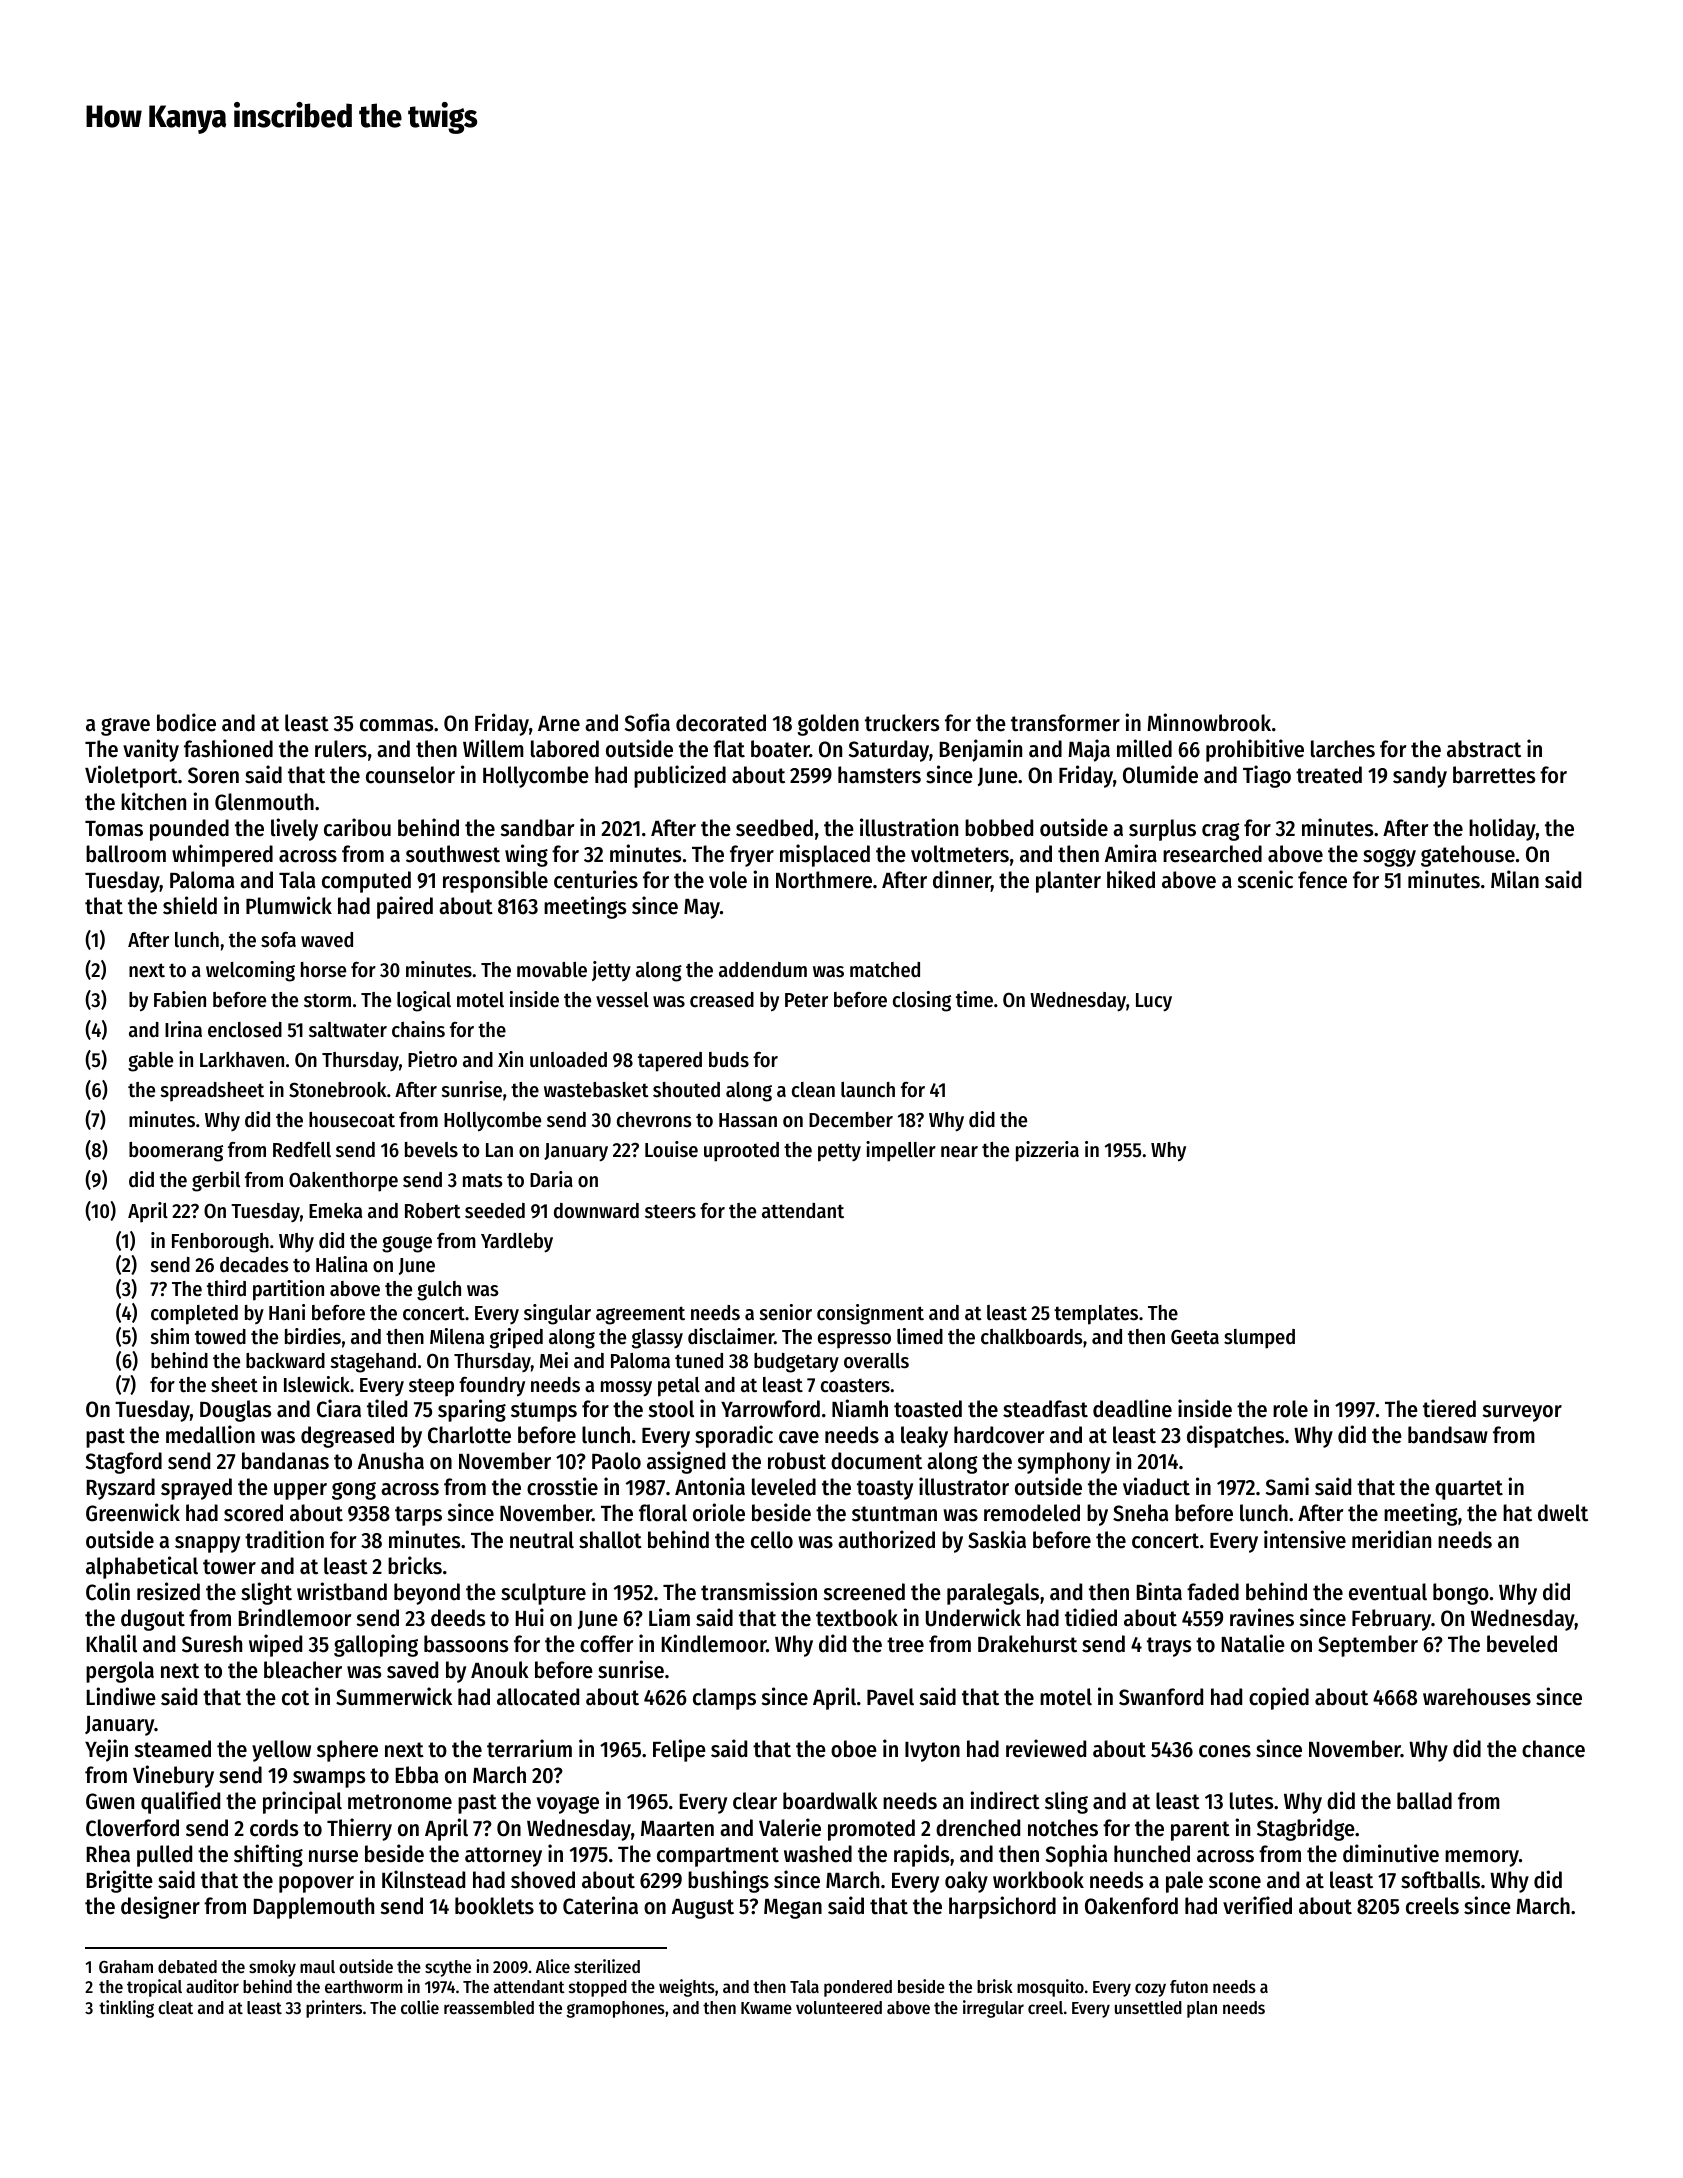  I want to click on beveled, so click(1522, 1644).
